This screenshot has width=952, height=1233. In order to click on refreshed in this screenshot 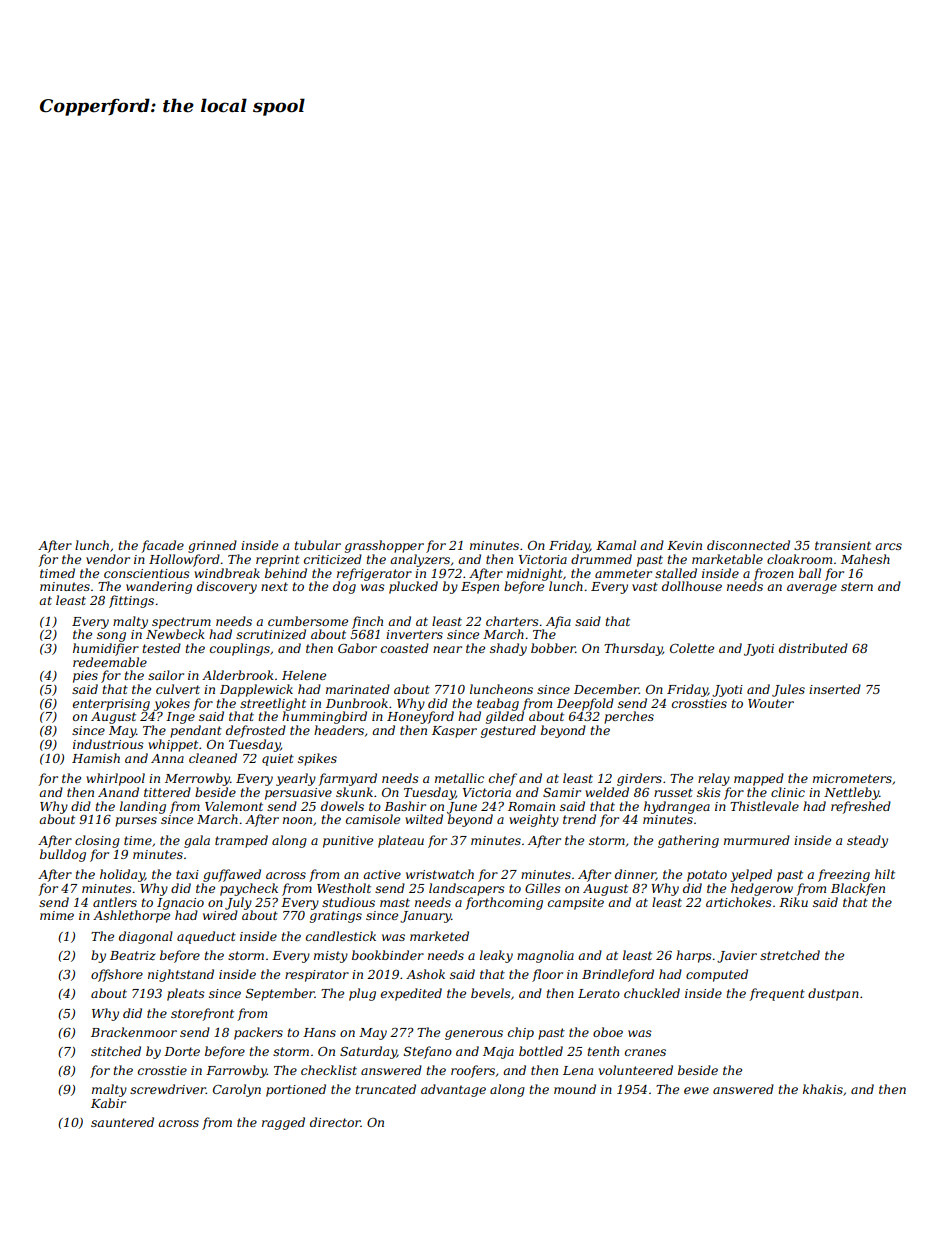, I will do `click(861, 807)`.
